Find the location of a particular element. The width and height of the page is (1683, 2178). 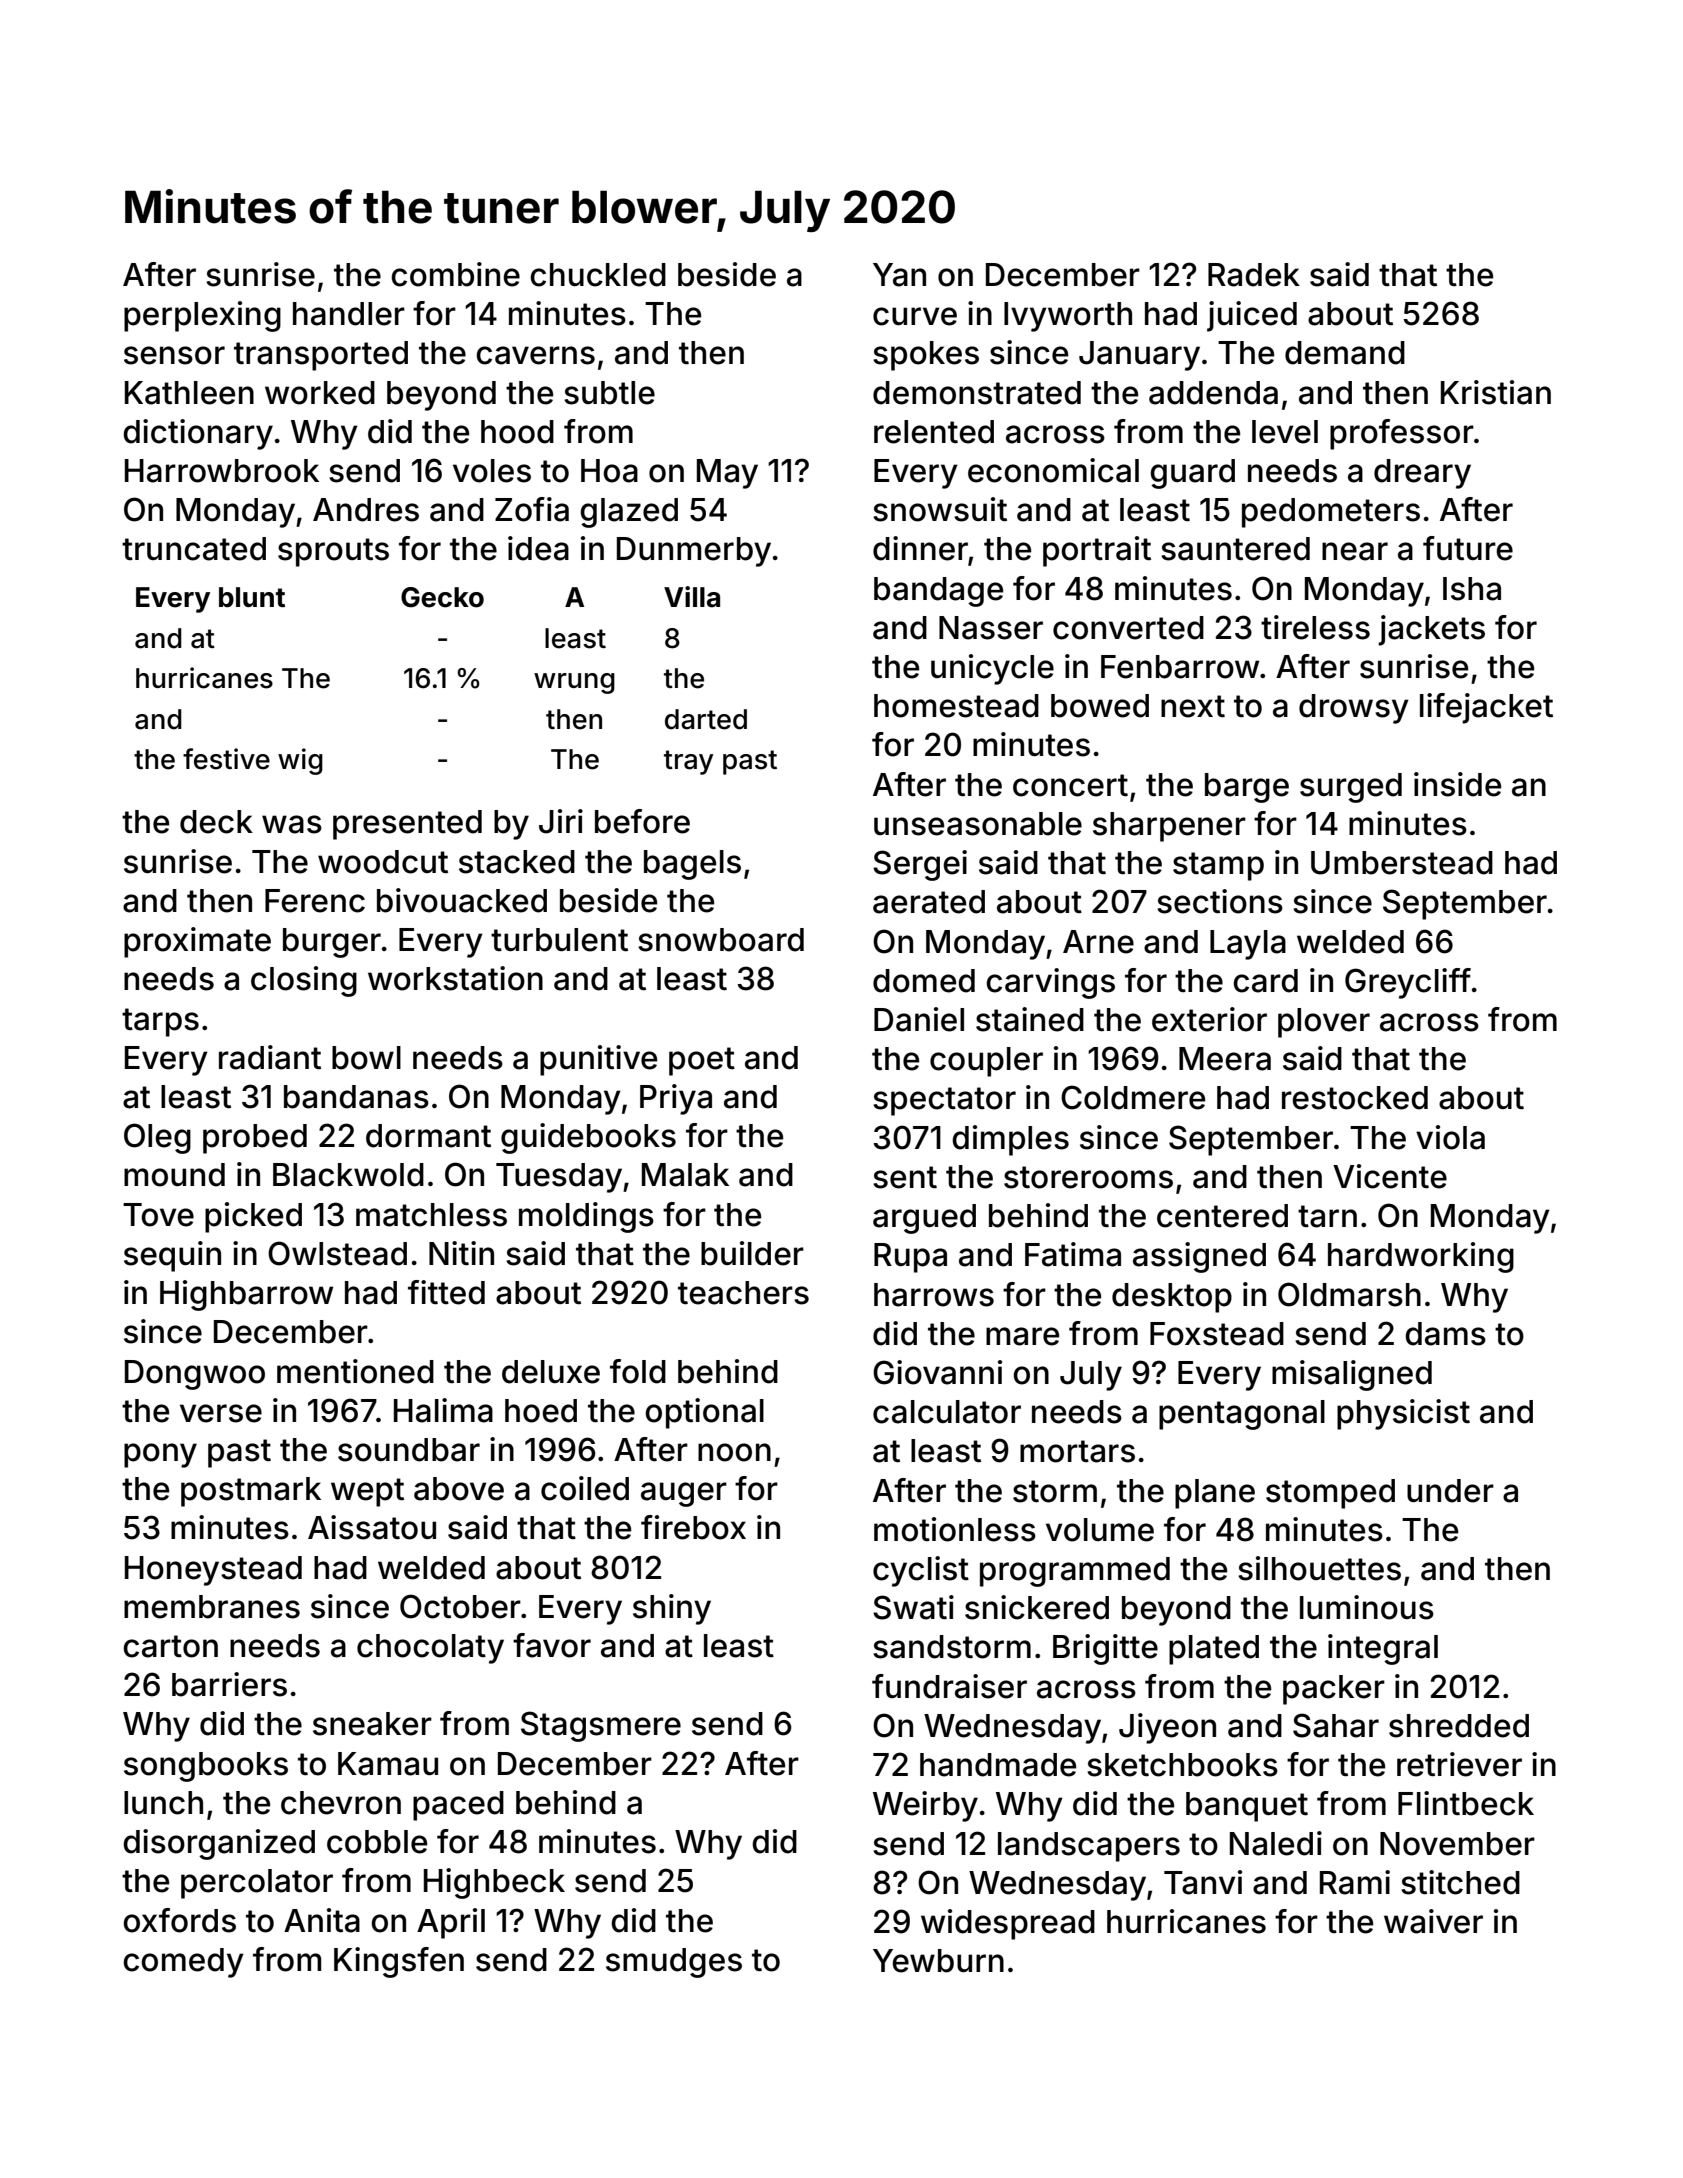

drowsy is located at coordinates (1354, 709).
